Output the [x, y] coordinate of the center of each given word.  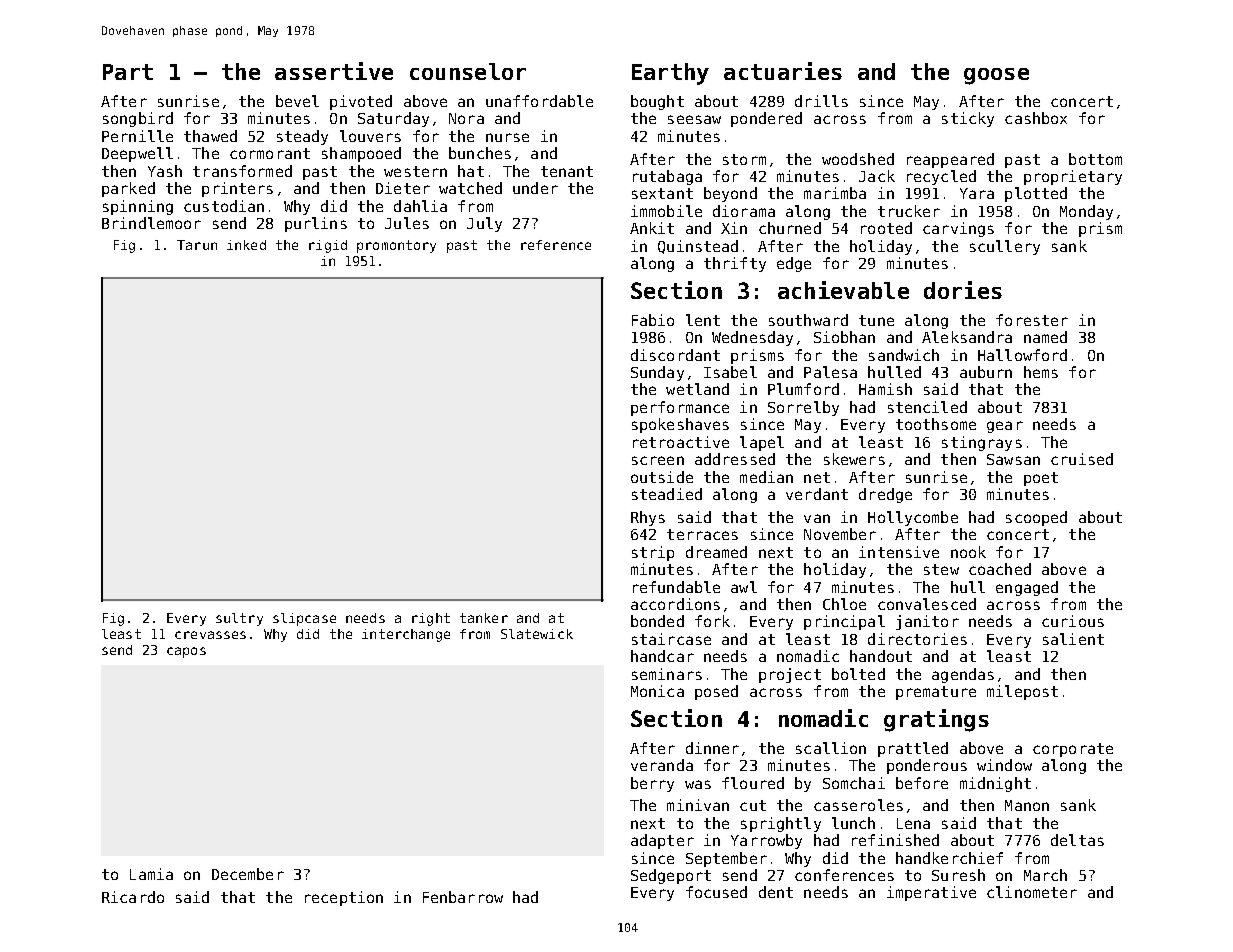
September [726, 859]
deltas [1077, 840]
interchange [406, 635]
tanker [484, 618]
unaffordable [539, 101]
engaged [1027, 588]
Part [128, 72]
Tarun [197, 245]
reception [344, 898]
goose [996, 76]
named [1045, 337]
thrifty [735, 264]
